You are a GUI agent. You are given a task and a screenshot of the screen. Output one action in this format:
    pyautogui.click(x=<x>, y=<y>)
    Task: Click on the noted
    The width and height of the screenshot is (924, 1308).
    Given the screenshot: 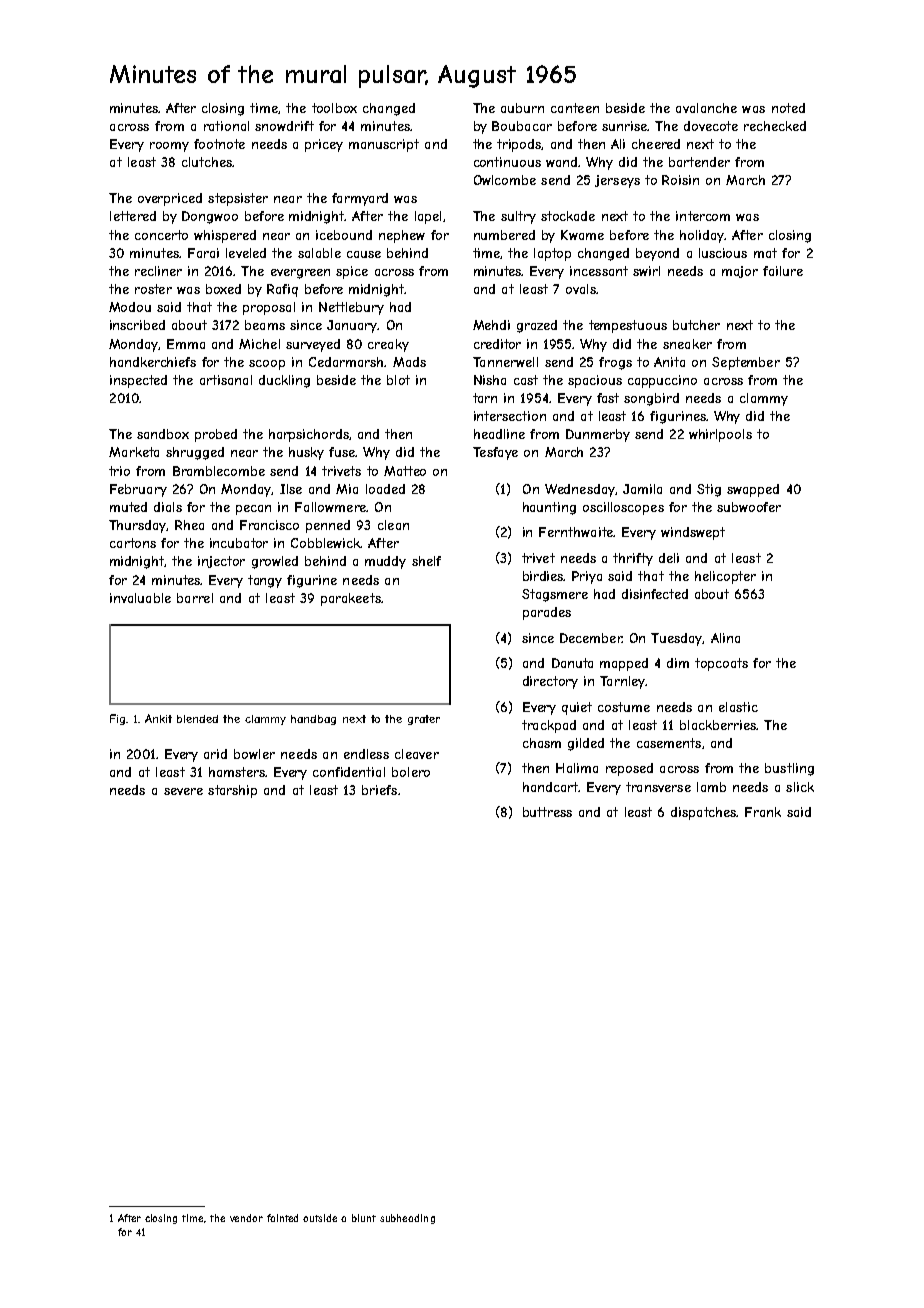 What is the action you would take?
    pyautogui.click(x=788, y=108)
